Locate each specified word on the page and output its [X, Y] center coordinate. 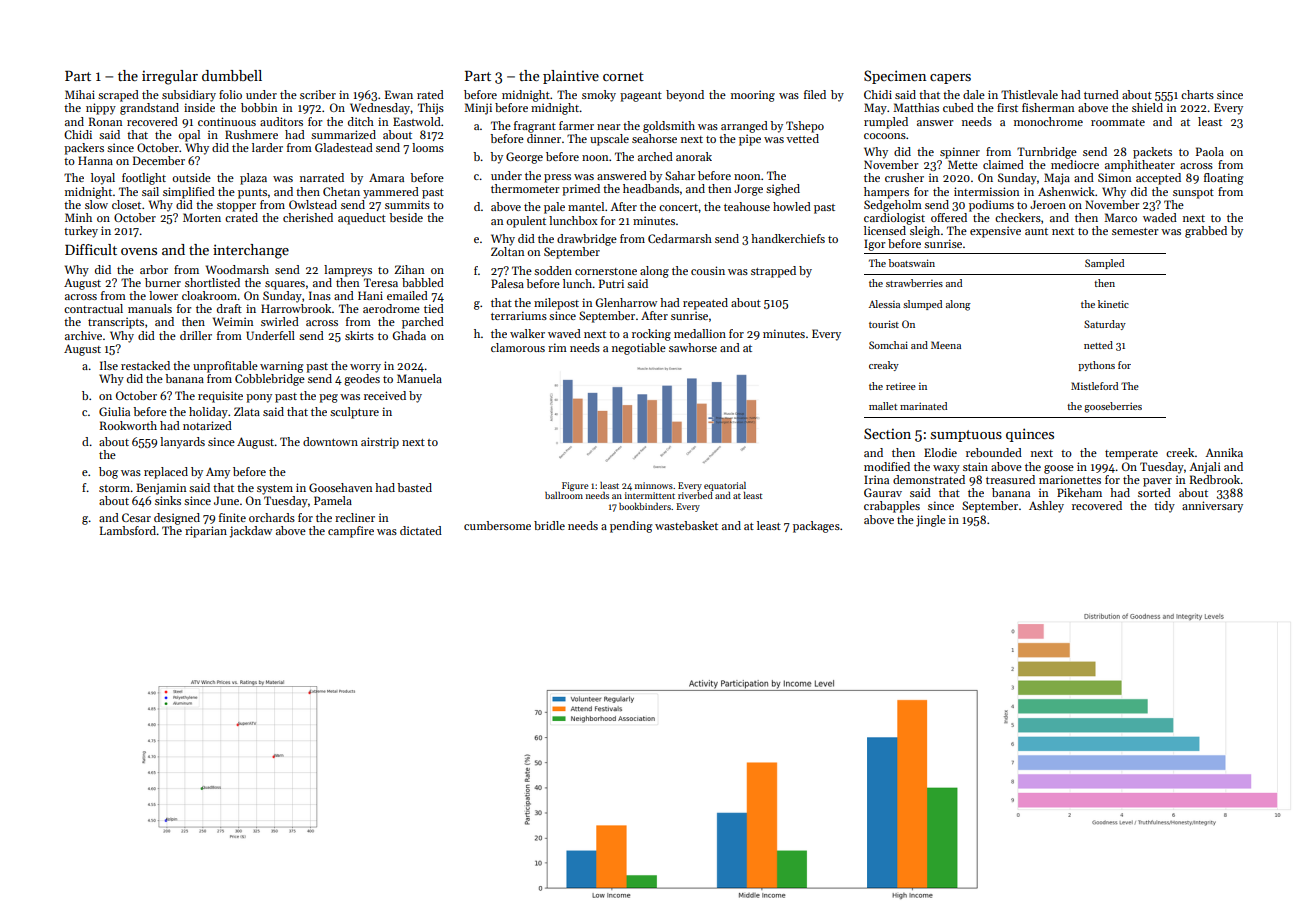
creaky [884, 366]
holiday [208, 413]
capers [950, 79]
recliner [355, 517]
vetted [802, 138]
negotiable [639, 349]
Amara [386, 177]
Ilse [109, 365]
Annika [1224, 452]
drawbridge [587, 240]
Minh [78, 217]
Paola [1210, 151]
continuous [227, 121]
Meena [946, 345]
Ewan [399, 94]
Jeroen [1048, 204]
